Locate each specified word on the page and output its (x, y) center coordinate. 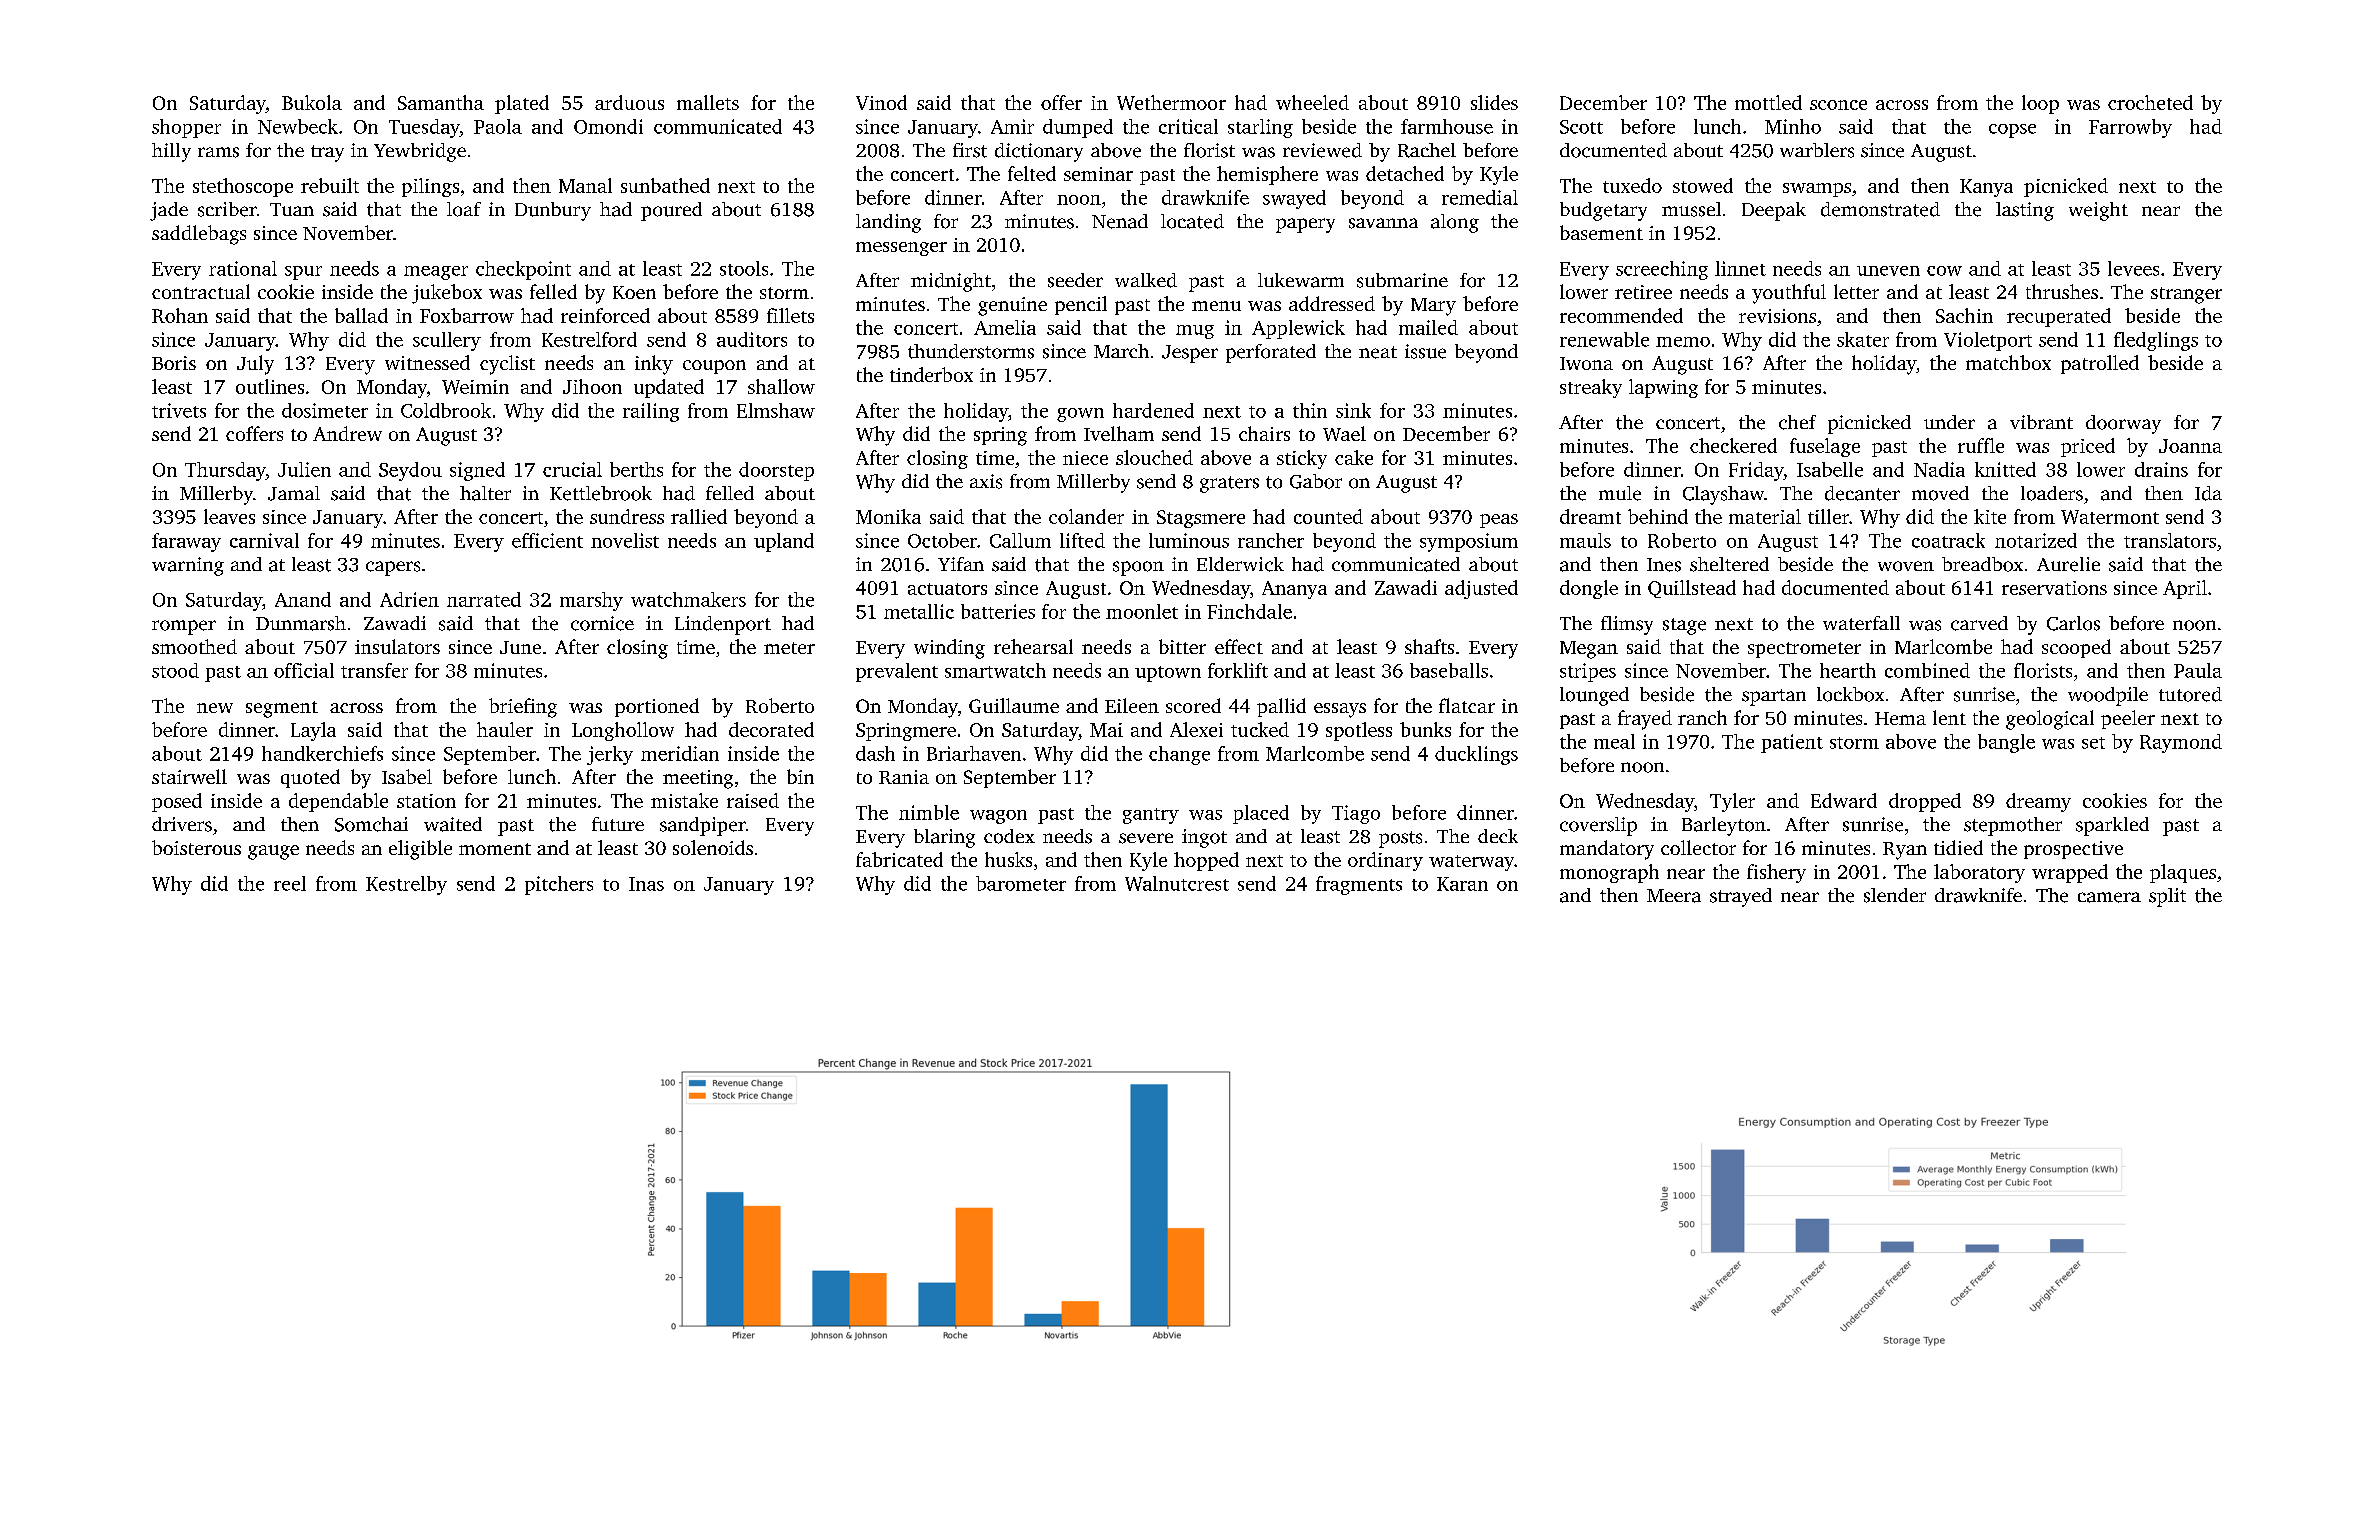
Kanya (1986, 188)
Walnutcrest (1177, 883)
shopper (186, 128)
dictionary (1039, 152)
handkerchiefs (322, 753)
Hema (1900, 718)
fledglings (2156, 341)
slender (1895, 895)
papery (1305, 225)
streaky (1591, 388)
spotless (1359, 731)
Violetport (1988, 341)
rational (243, 268)
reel (290, 883)
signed (477, 471)
